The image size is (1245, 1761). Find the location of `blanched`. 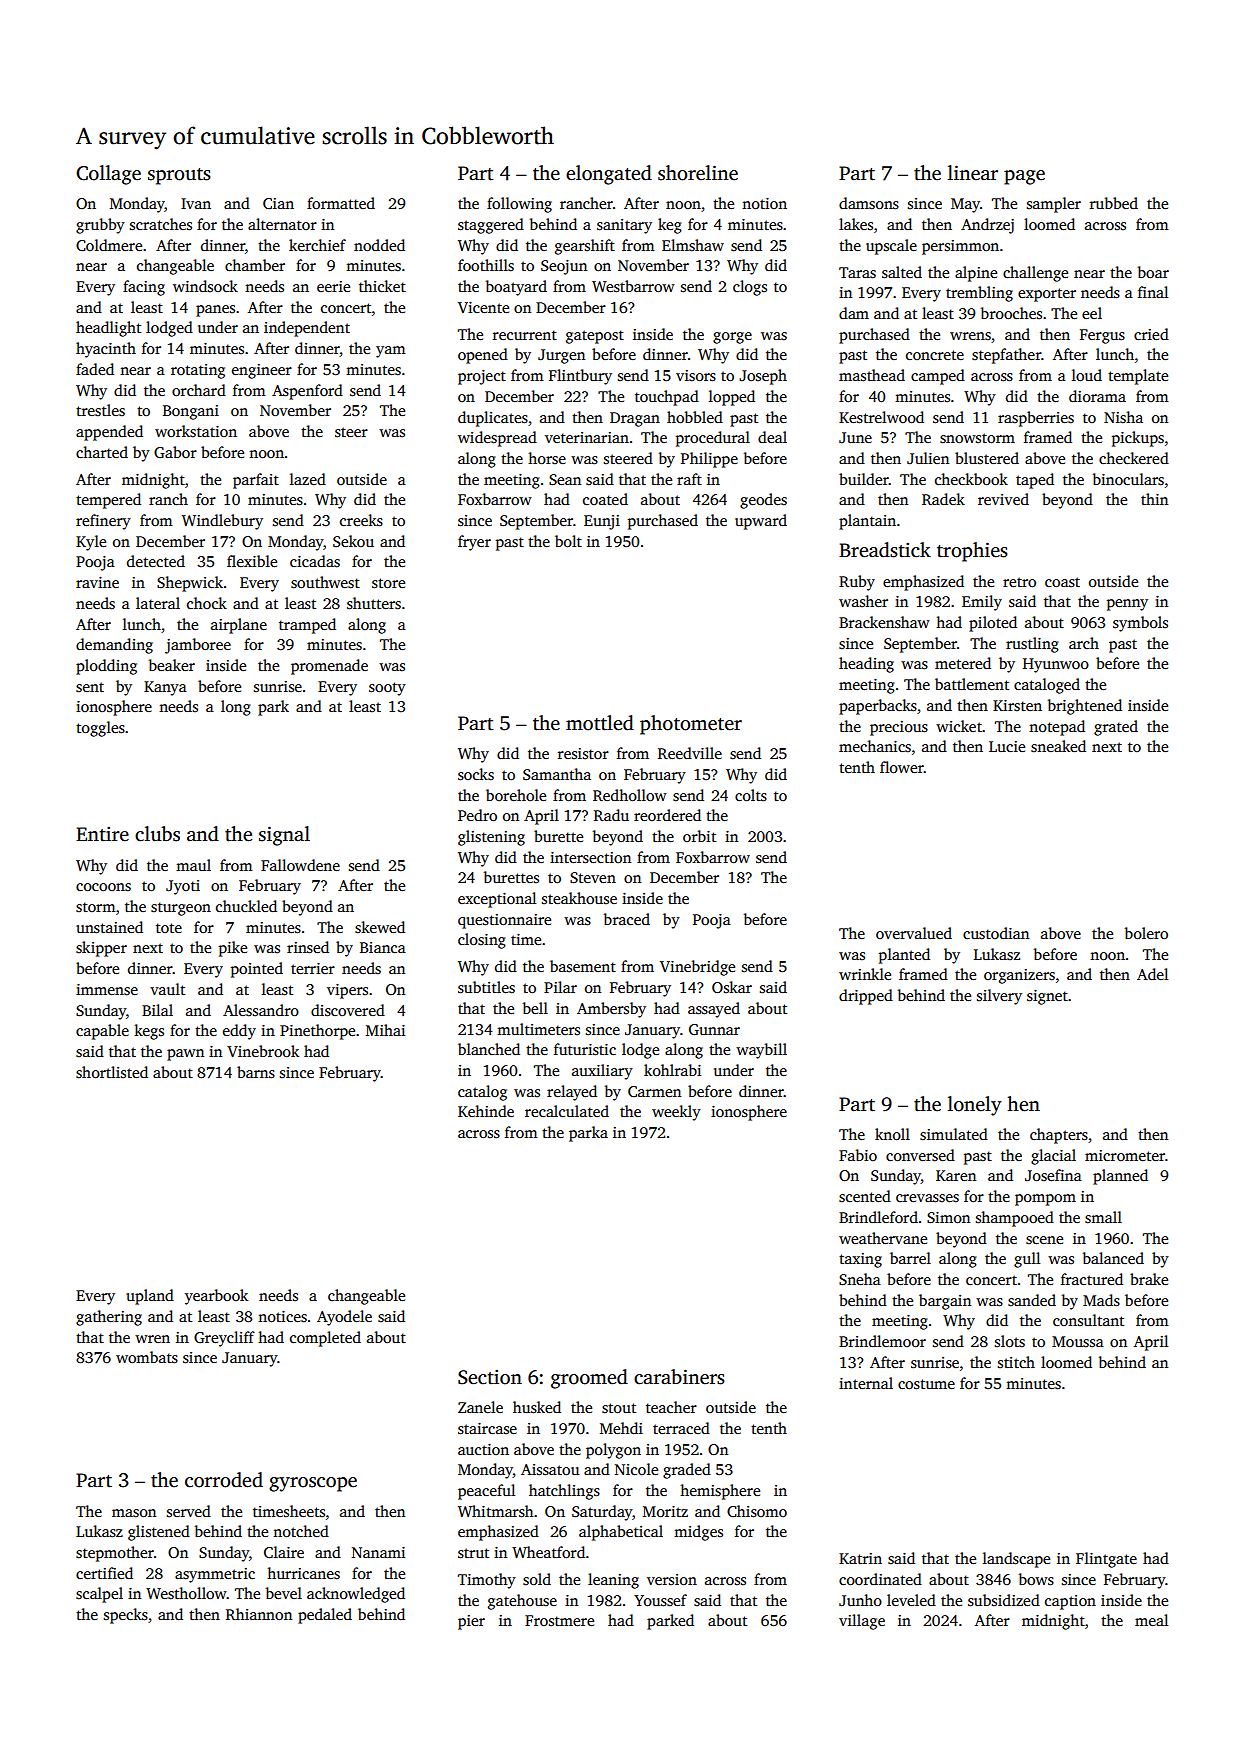

blanched is located at coordinates (489, 1049).
